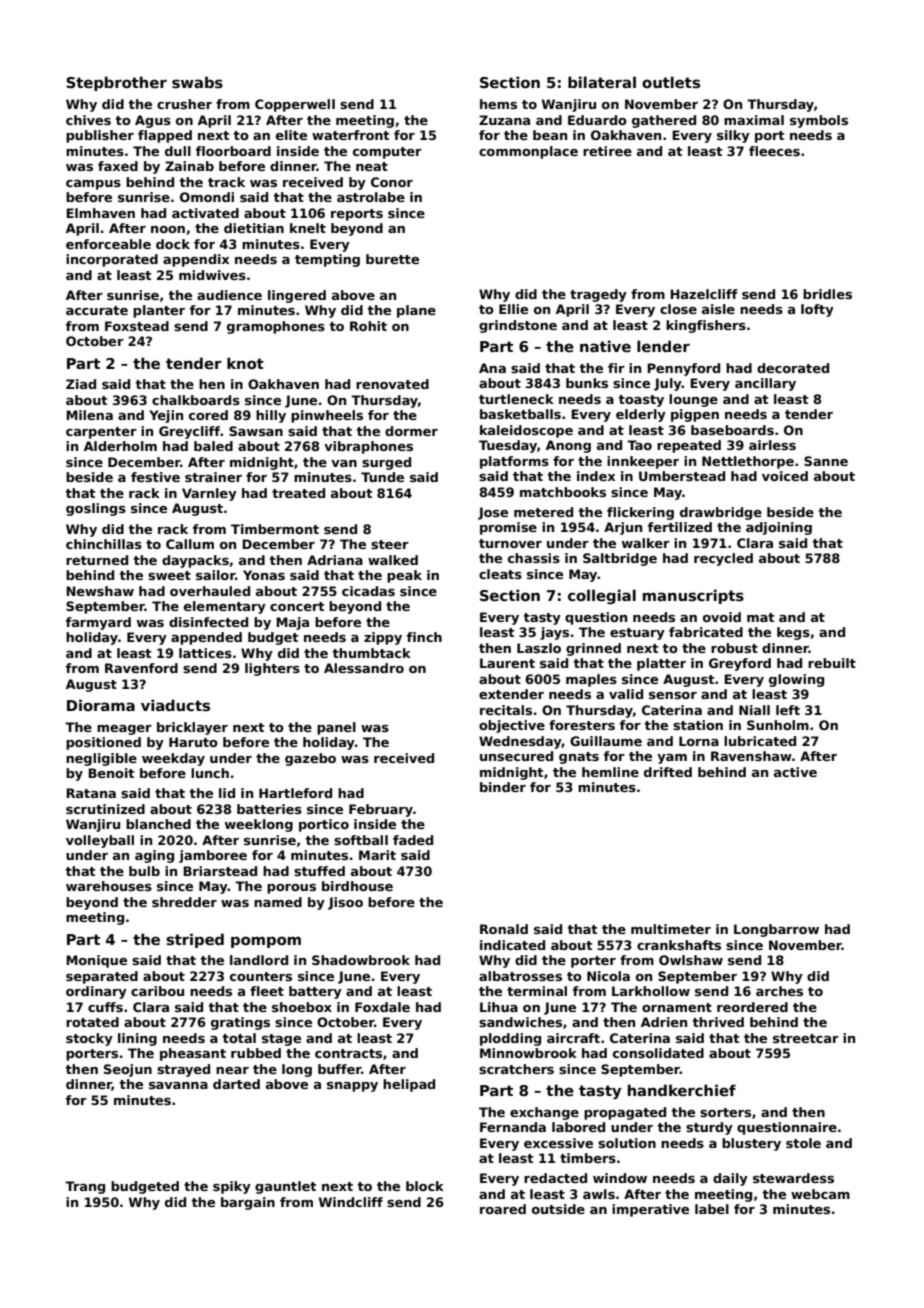  I want to click on multimeter, so click(671, 929).
